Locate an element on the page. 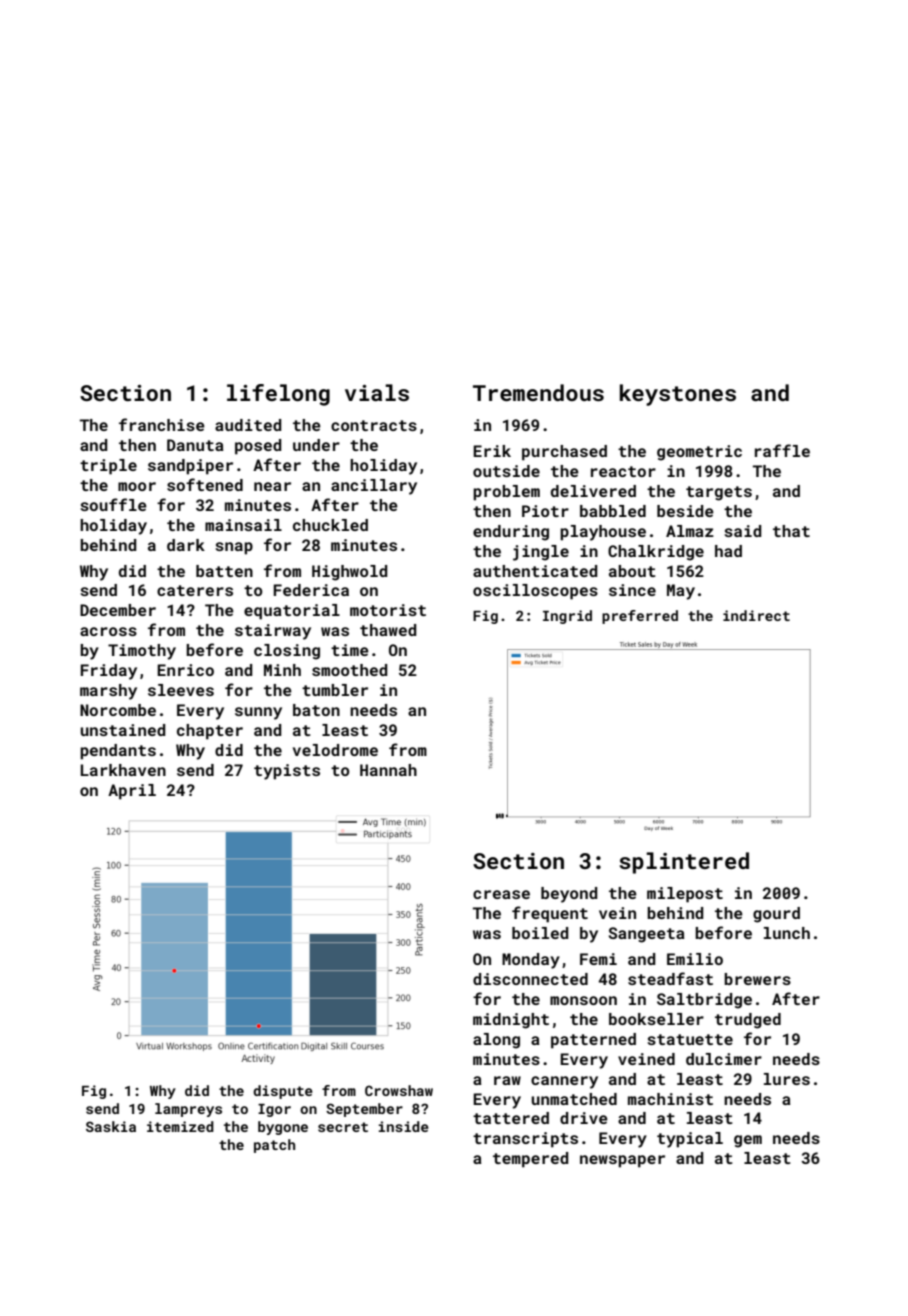  caterers is located at coordinates (195, 590).
